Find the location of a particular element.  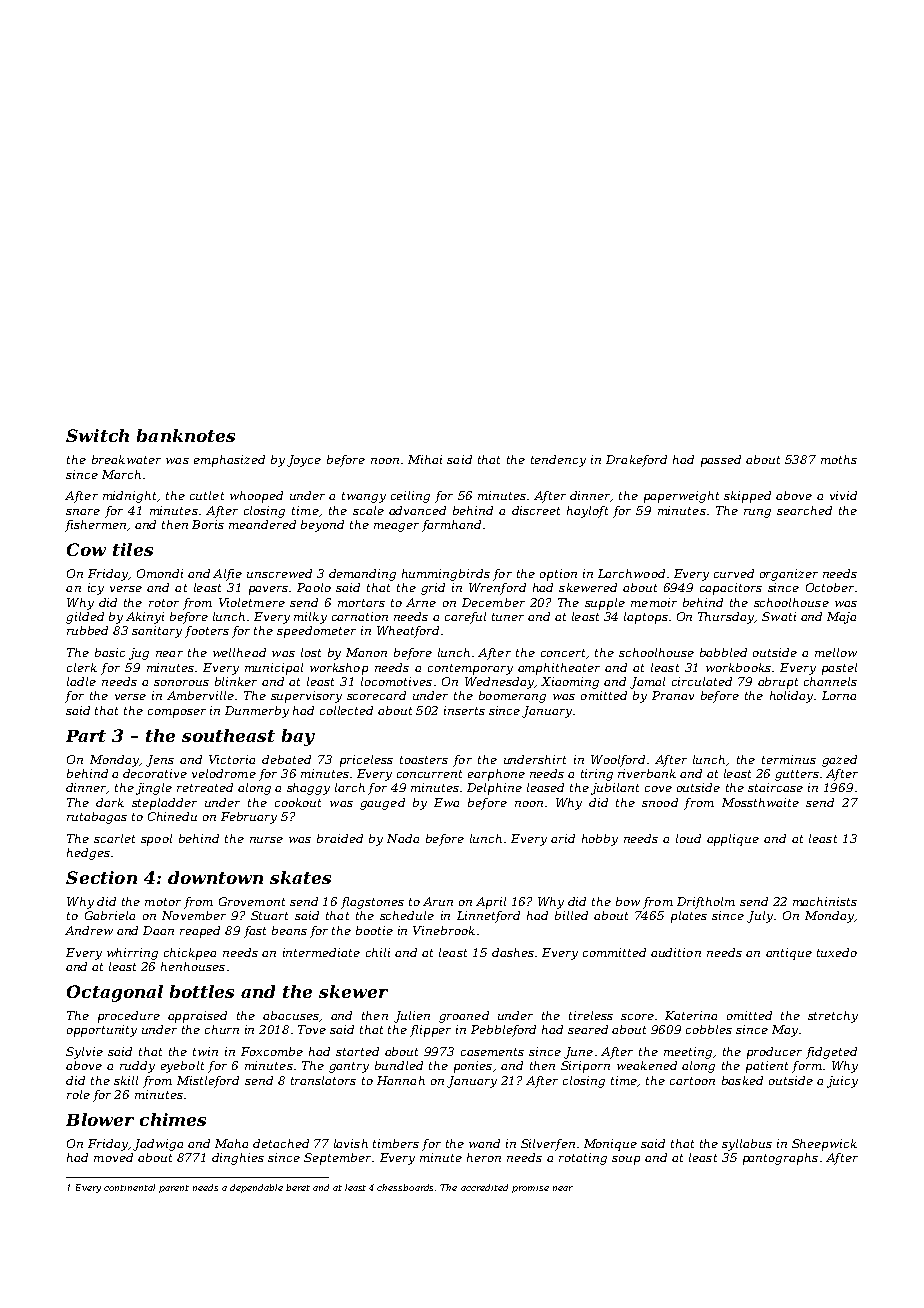

Mihai is located at coordinates (425, 459).
